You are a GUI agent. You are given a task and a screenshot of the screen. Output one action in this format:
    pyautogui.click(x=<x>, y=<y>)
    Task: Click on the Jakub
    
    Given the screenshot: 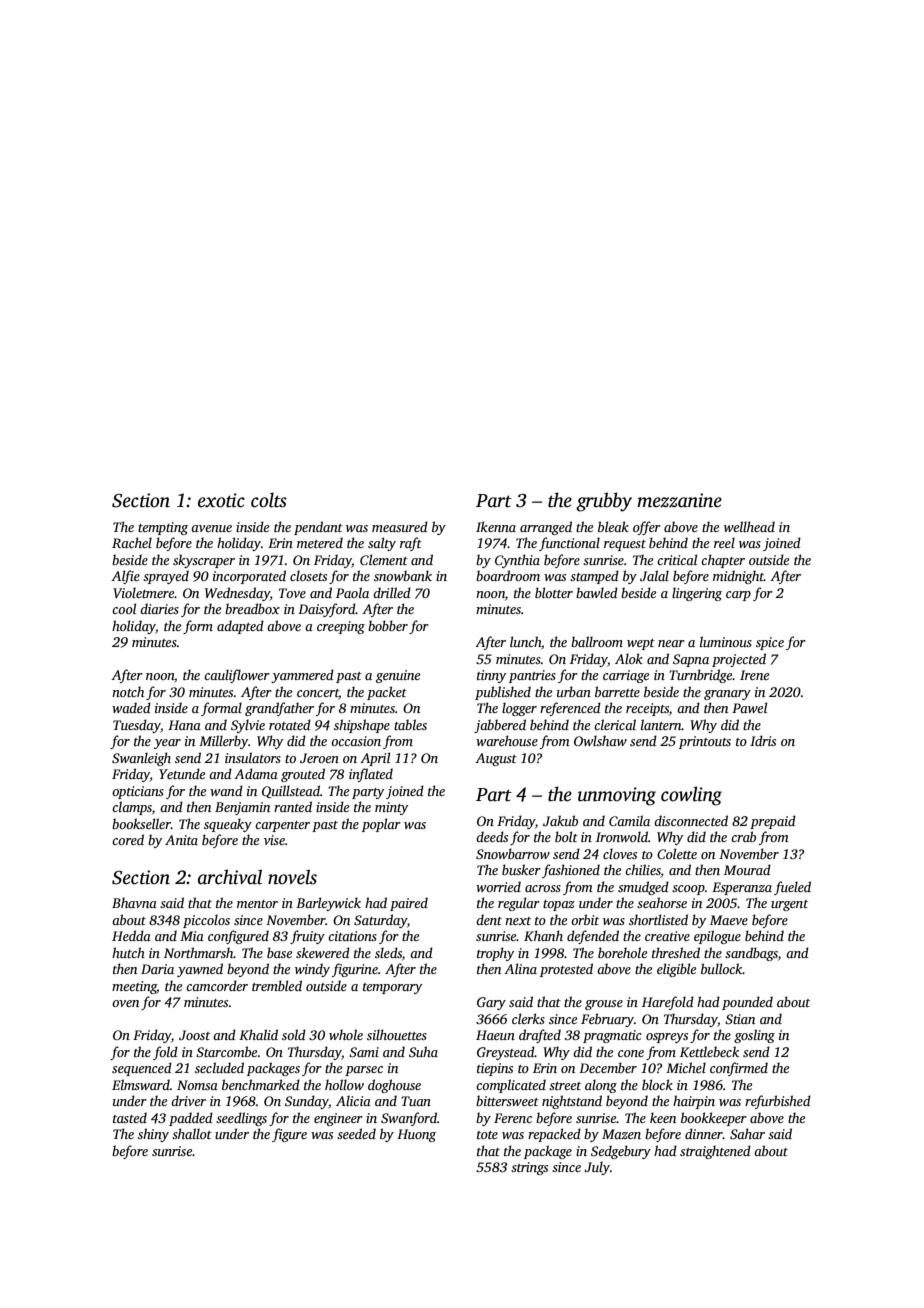 What is the action you would take?
    pyautogui.click(x=560, y=820)
